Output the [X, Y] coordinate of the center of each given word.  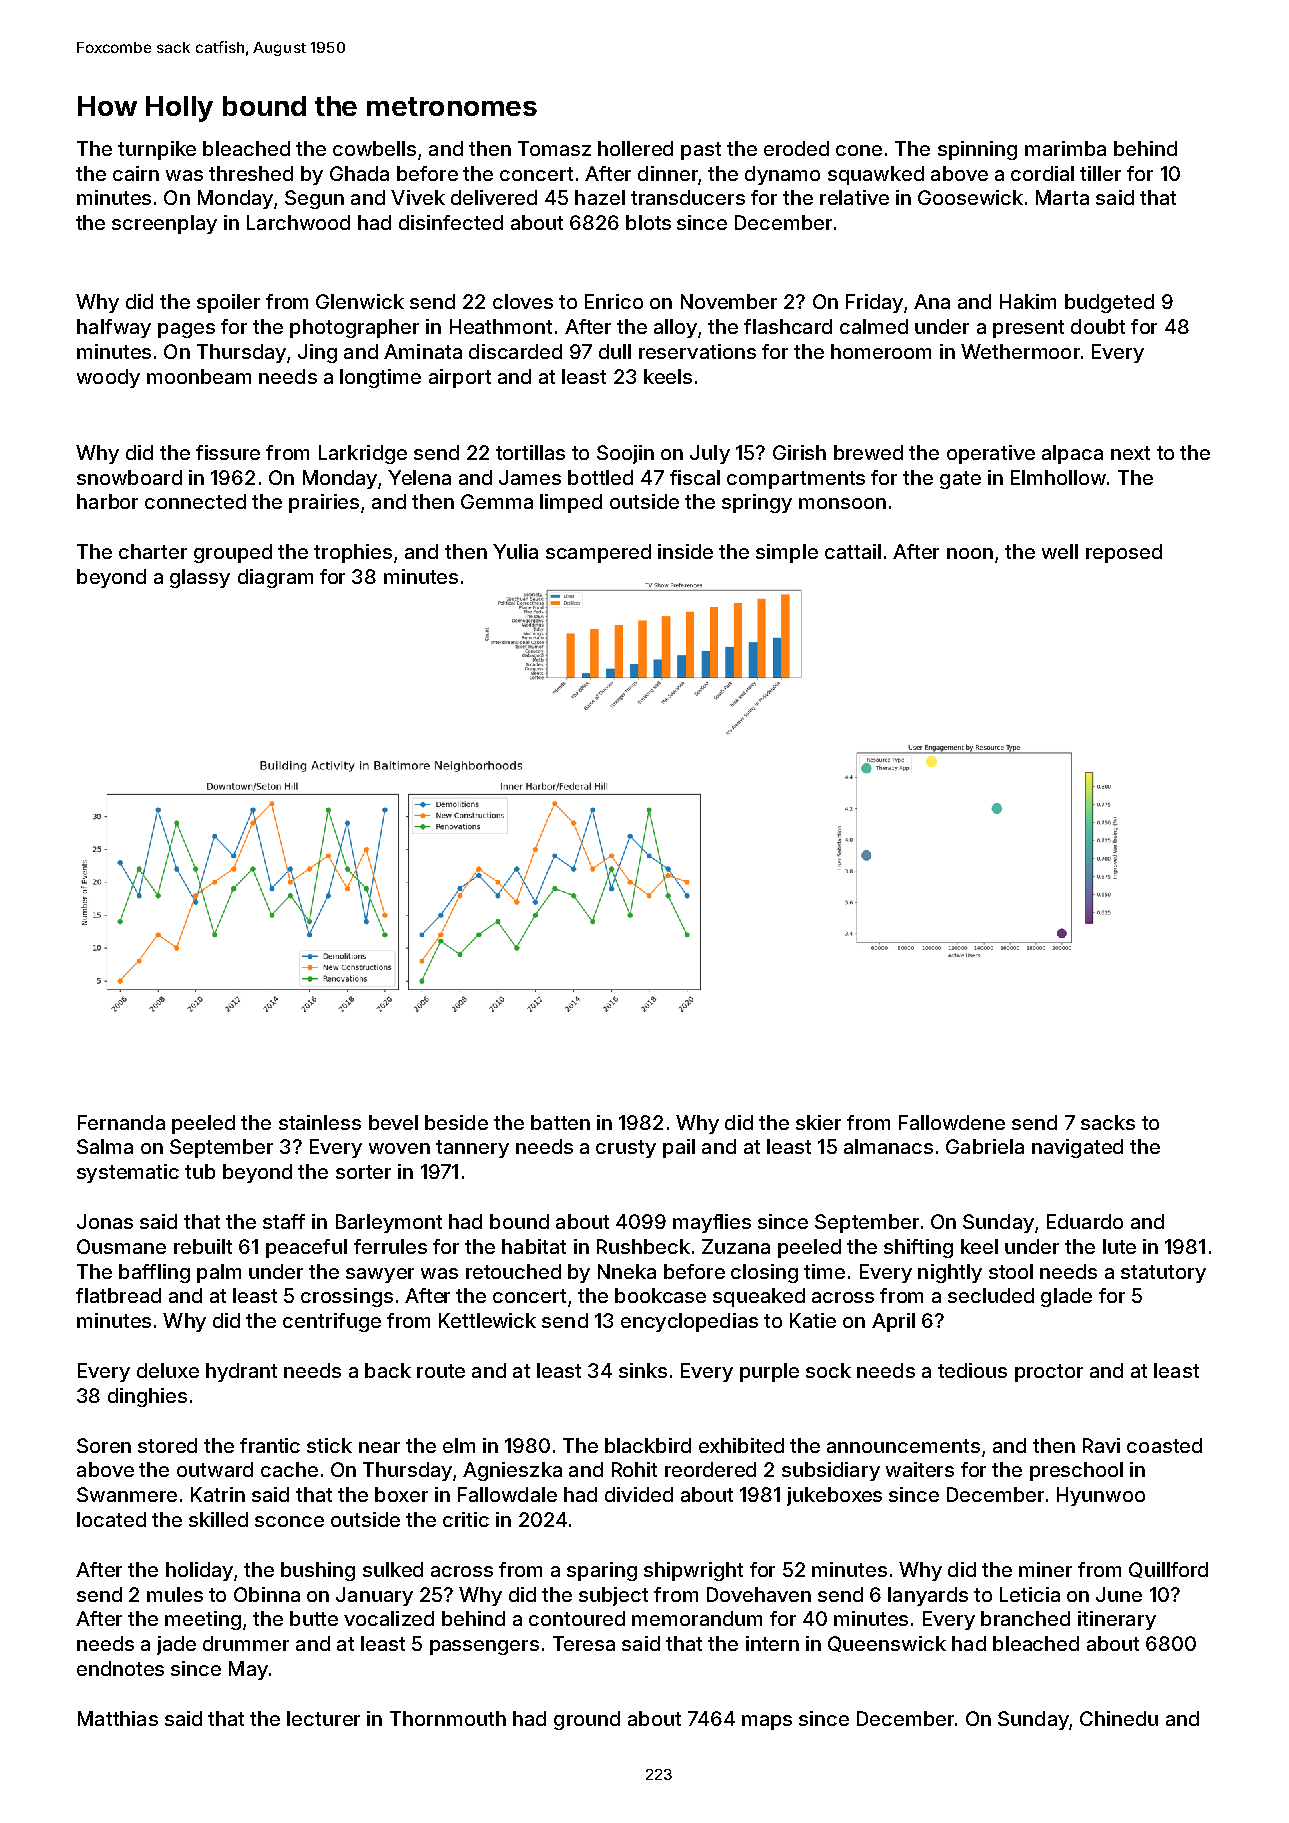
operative [991, 454]
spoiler [228, 303]
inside [685, 551]
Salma [105, 1146]
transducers [688, 197]
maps [767, 1722]
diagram [275, 578]
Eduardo [1085, 1221]
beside [456, 1122]
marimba [1065, 148]
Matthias [118, 1718]
